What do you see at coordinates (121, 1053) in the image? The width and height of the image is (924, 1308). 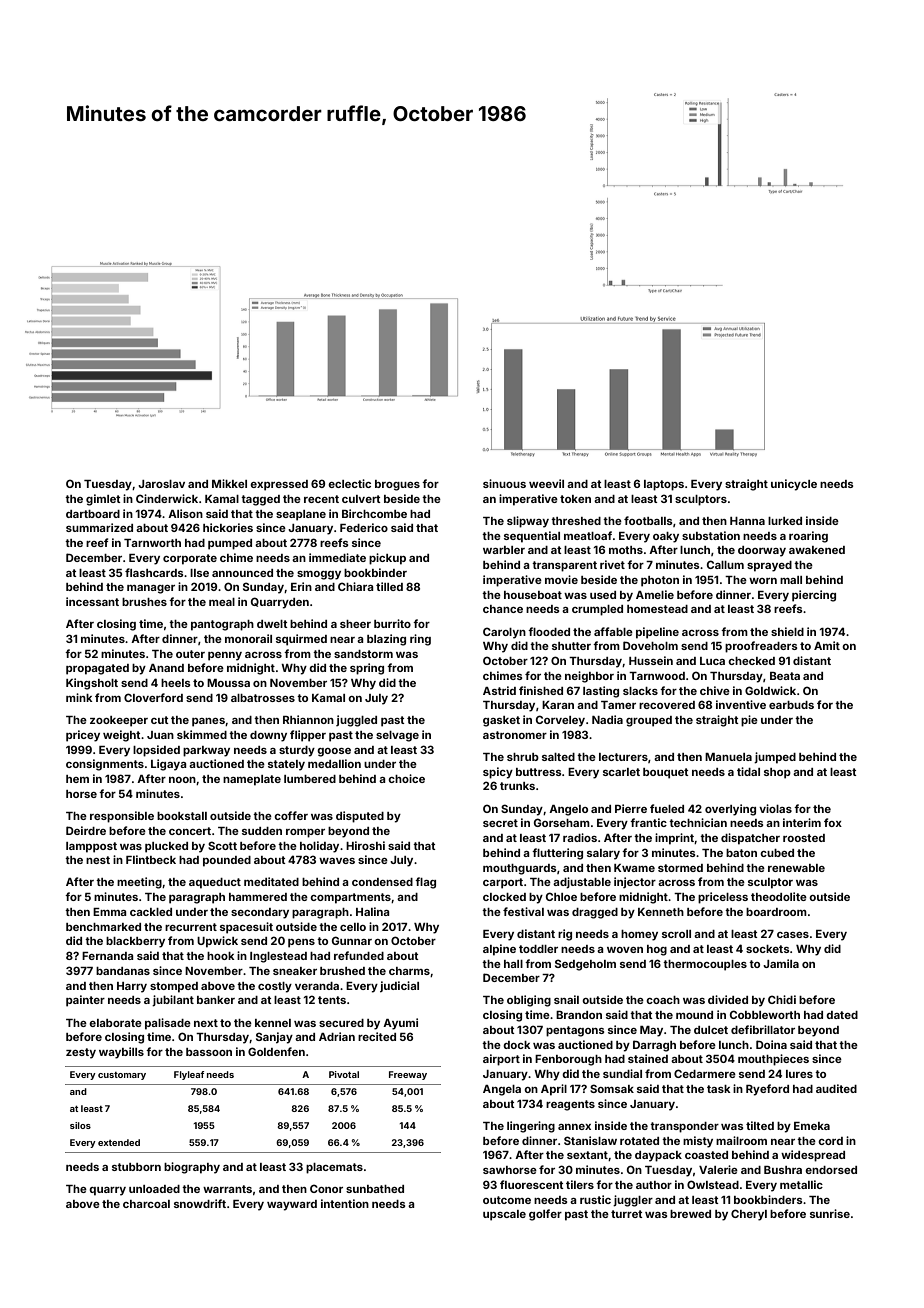 I see `waybills` at bounding box center [121, 1053].
